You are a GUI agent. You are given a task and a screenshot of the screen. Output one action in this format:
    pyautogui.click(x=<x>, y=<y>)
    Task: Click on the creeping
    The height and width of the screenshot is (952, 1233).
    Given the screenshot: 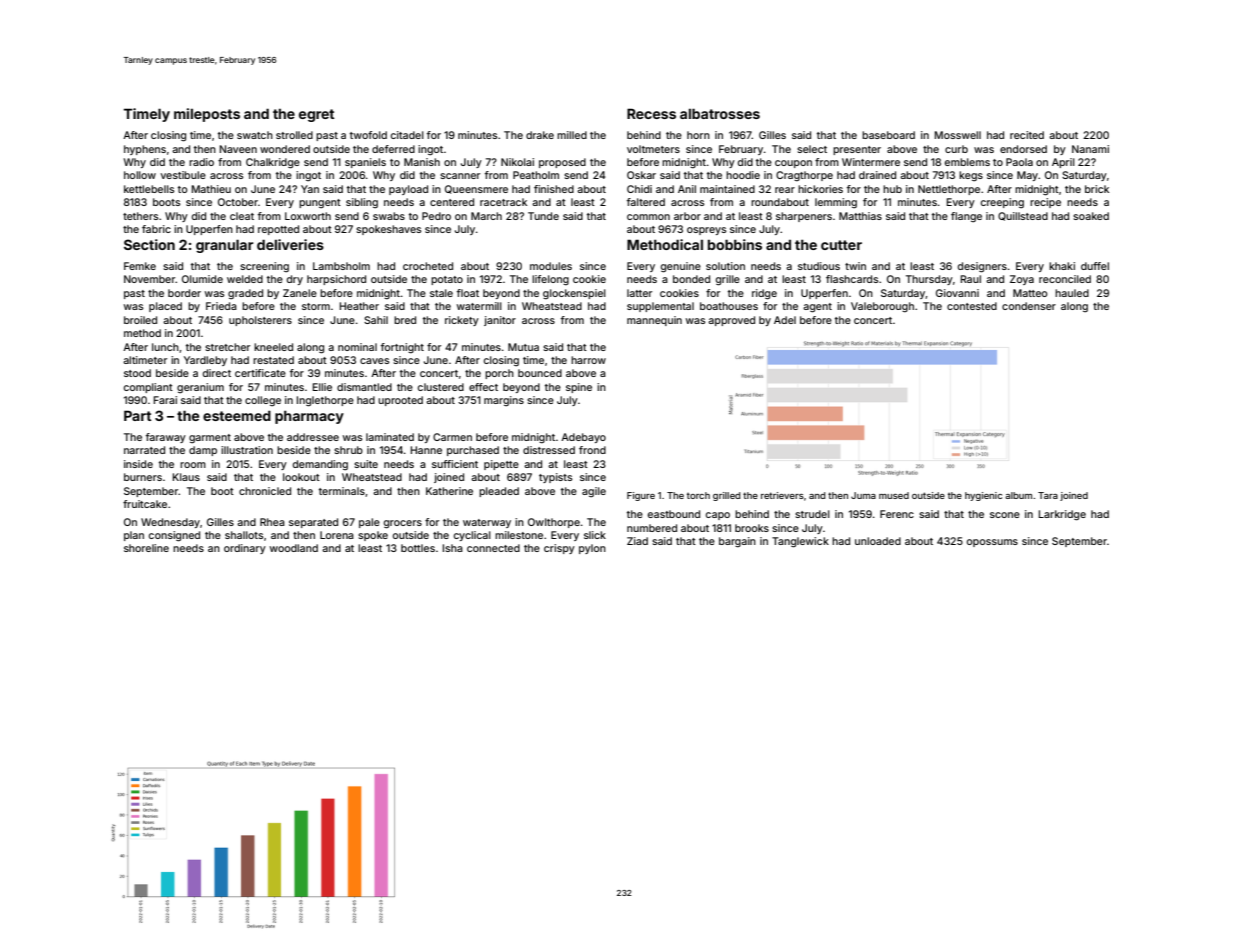 What is the action you would take?
    pyautogui.click(x=1002, y=203)
